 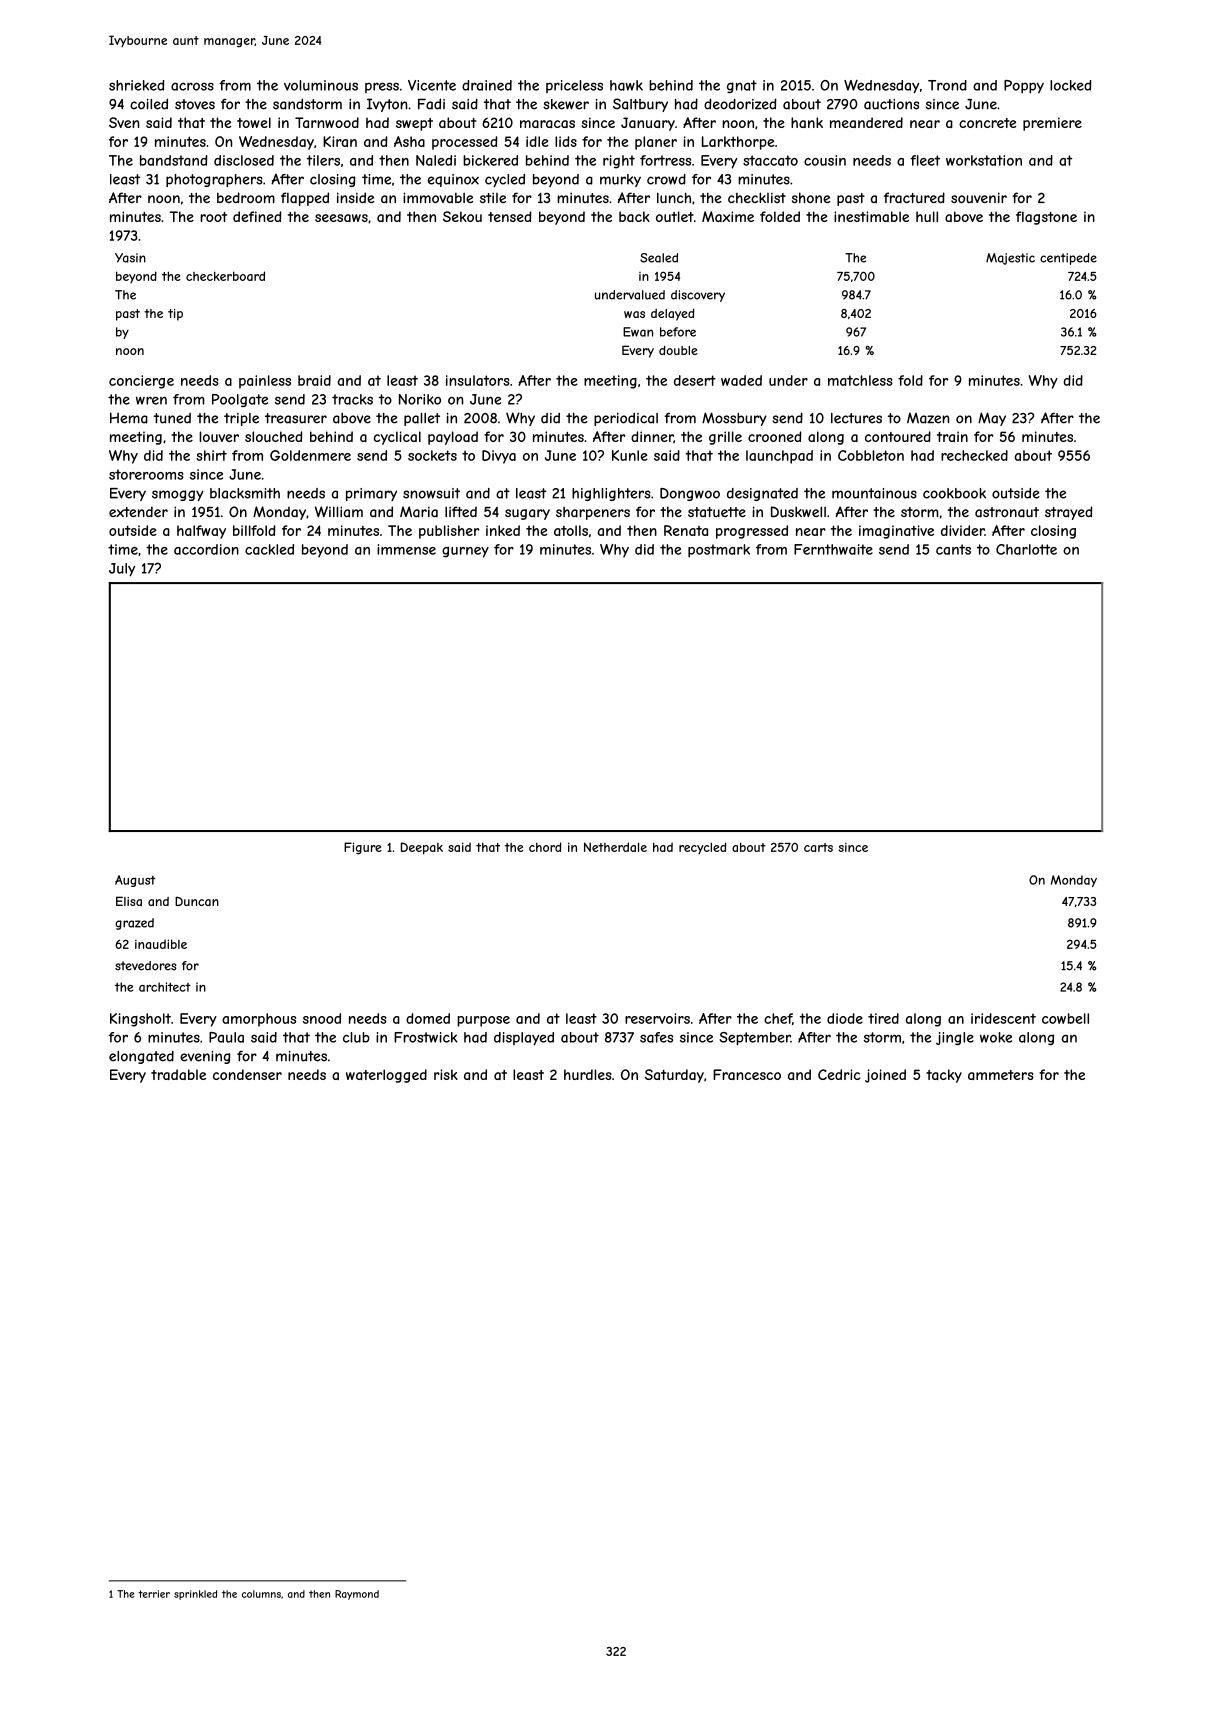 I want to click on July, so click(x=122, y=570).
